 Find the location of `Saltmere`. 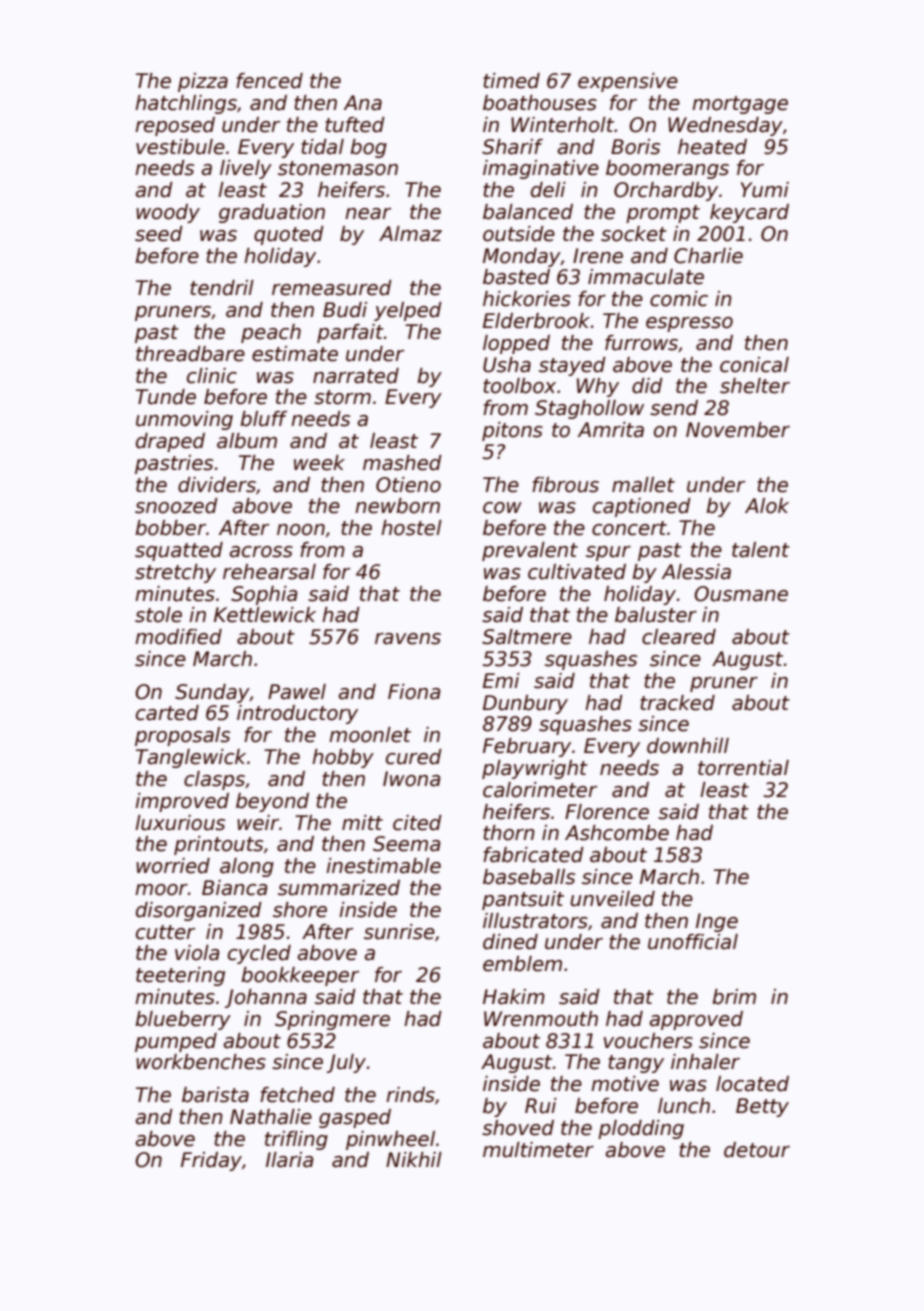

Saltmere is located at coordinates (527, 637).
